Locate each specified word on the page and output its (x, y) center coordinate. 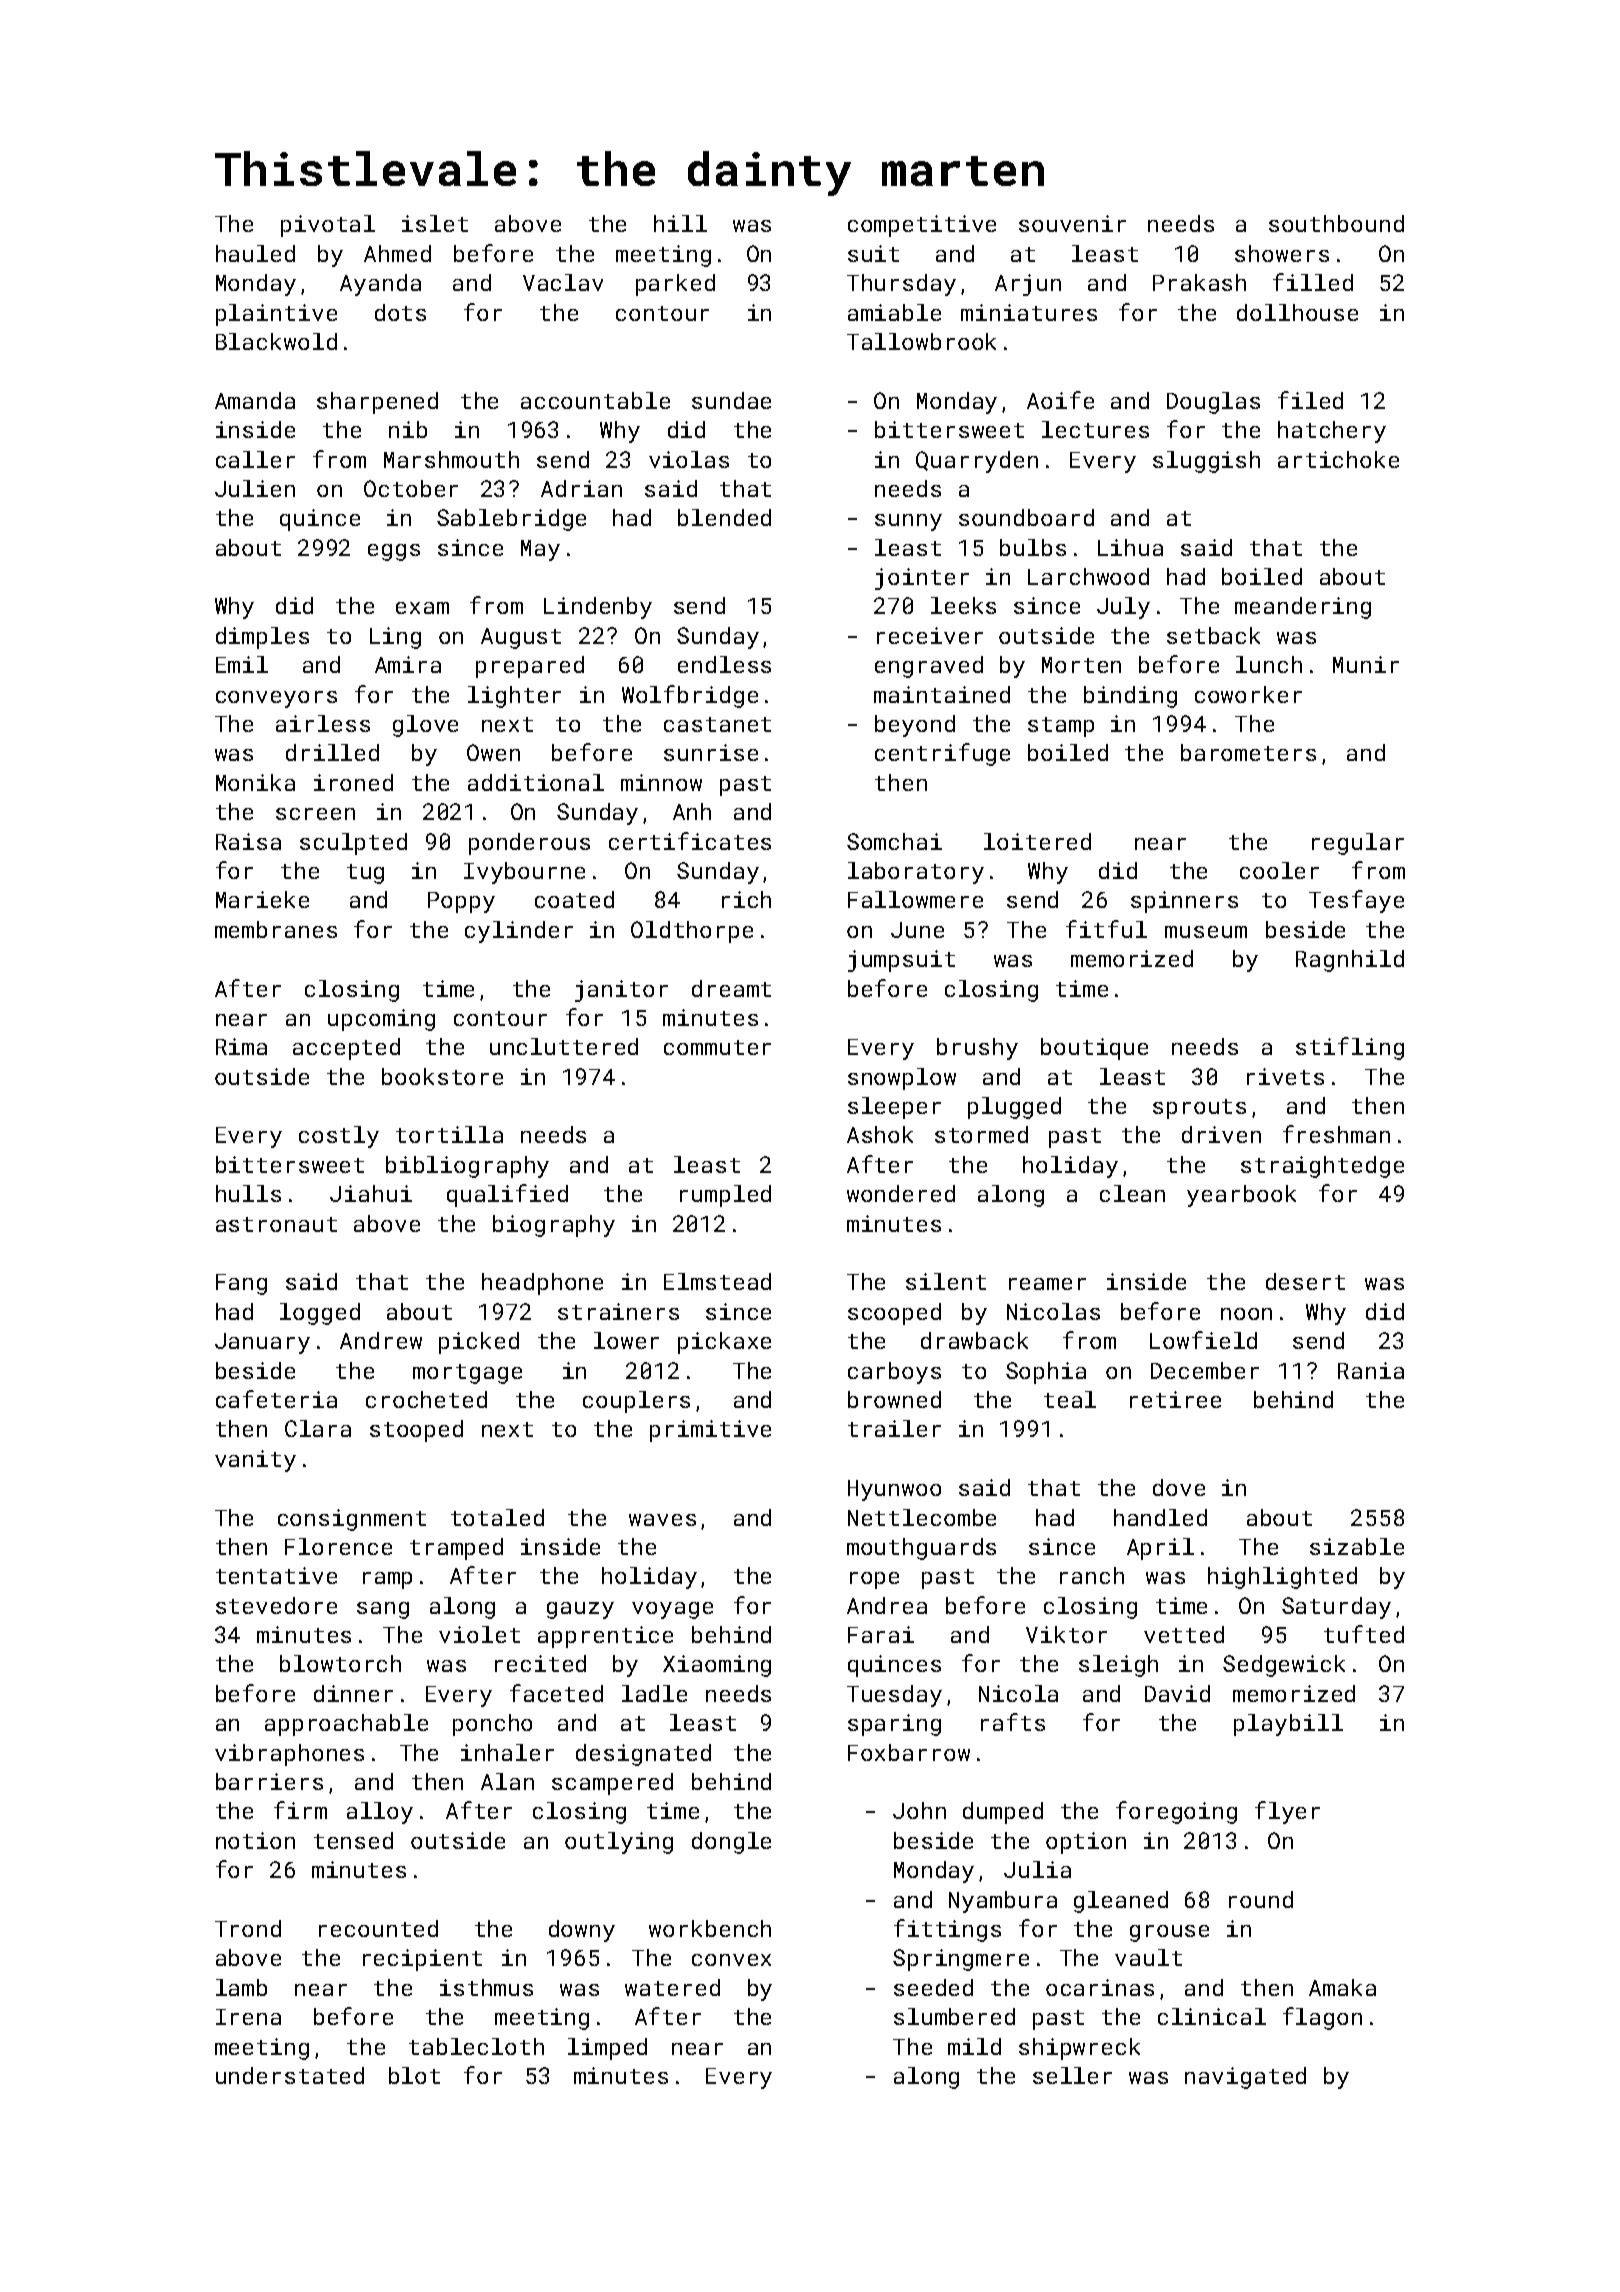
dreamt (731, 988)
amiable (894, 312)
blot (414, 2075)
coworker (1248, 694)
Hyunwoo (894, 1490)
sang (383, 1610)
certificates (690, 841)
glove (425, 726)
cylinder (519, 932)
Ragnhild (1350, 961)
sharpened (377, 403)
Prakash (1199, 282)
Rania (1371, 1370)
